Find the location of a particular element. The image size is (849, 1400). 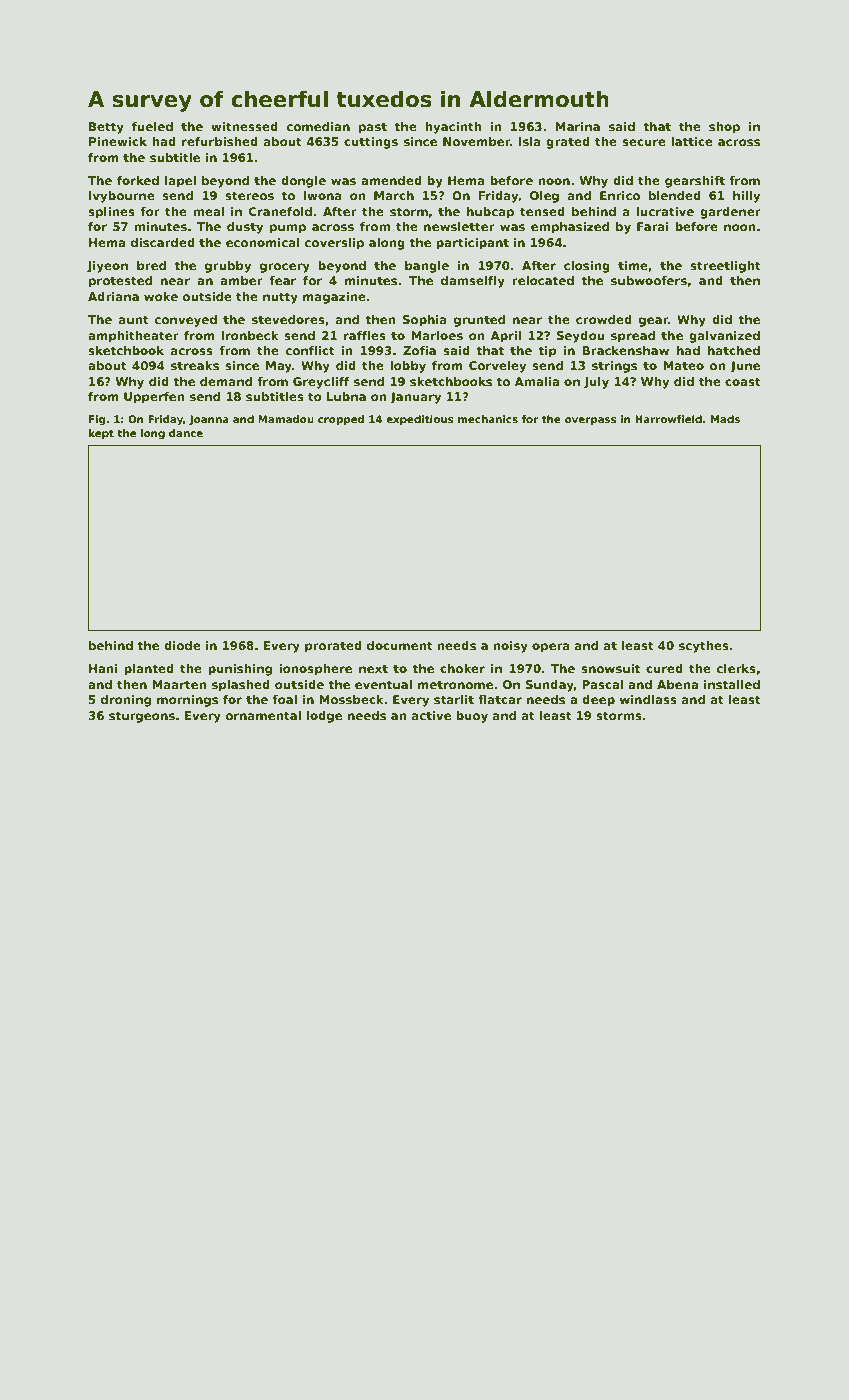

shop is located at coordinates (724, 128).
